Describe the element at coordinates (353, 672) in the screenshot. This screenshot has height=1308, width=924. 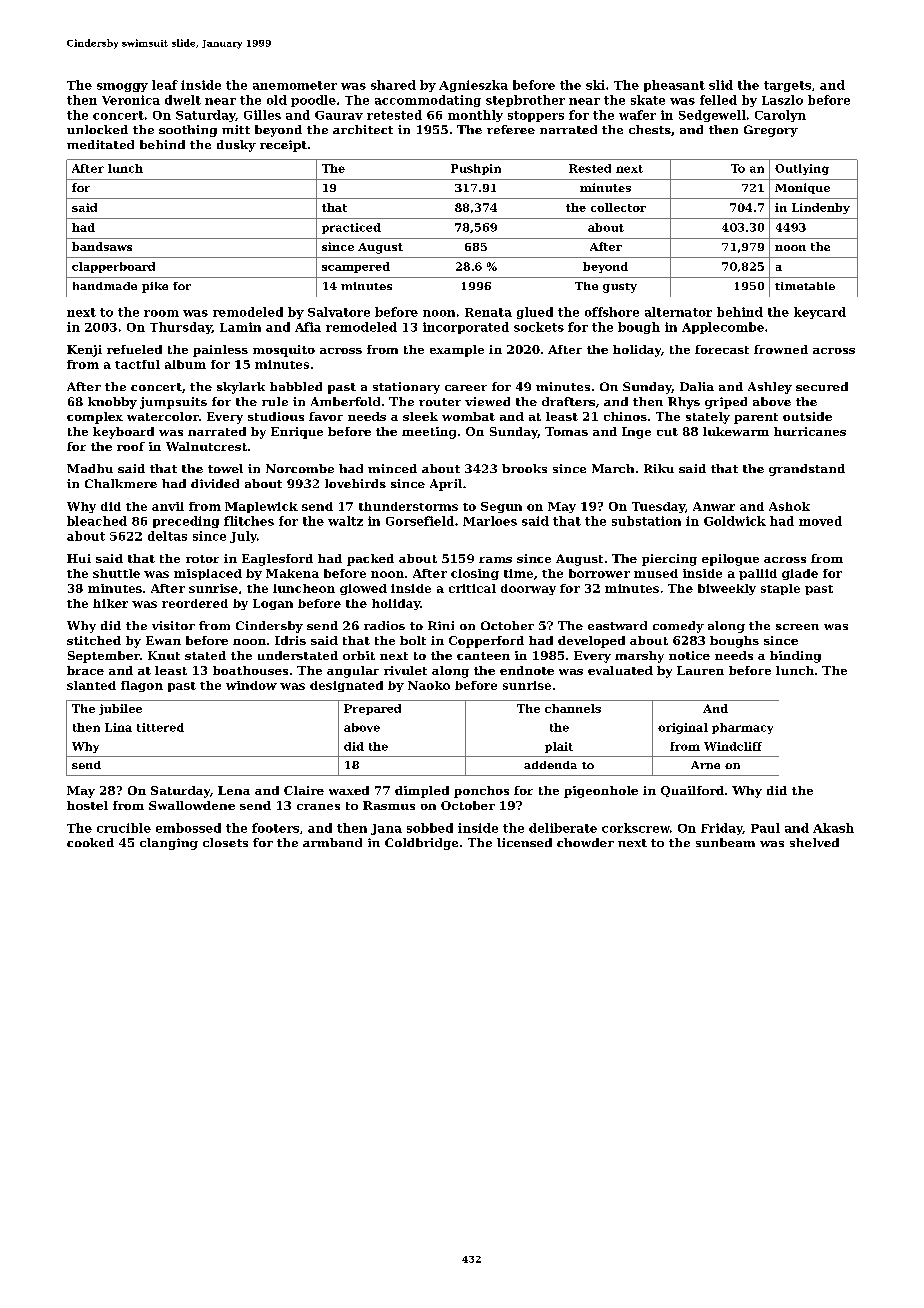
I see `angular` at that location.
